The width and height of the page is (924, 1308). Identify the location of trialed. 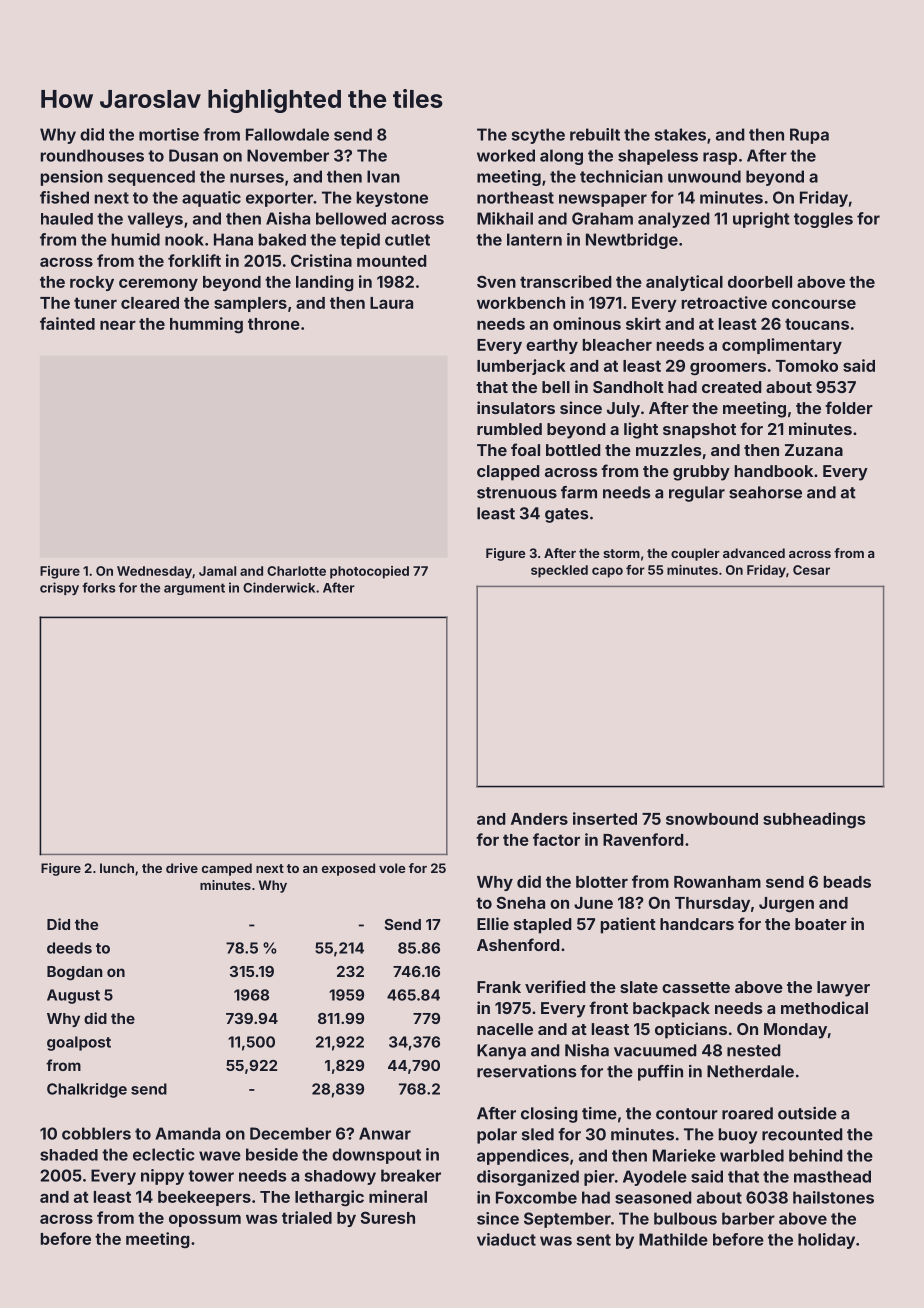
(307, 1217).
